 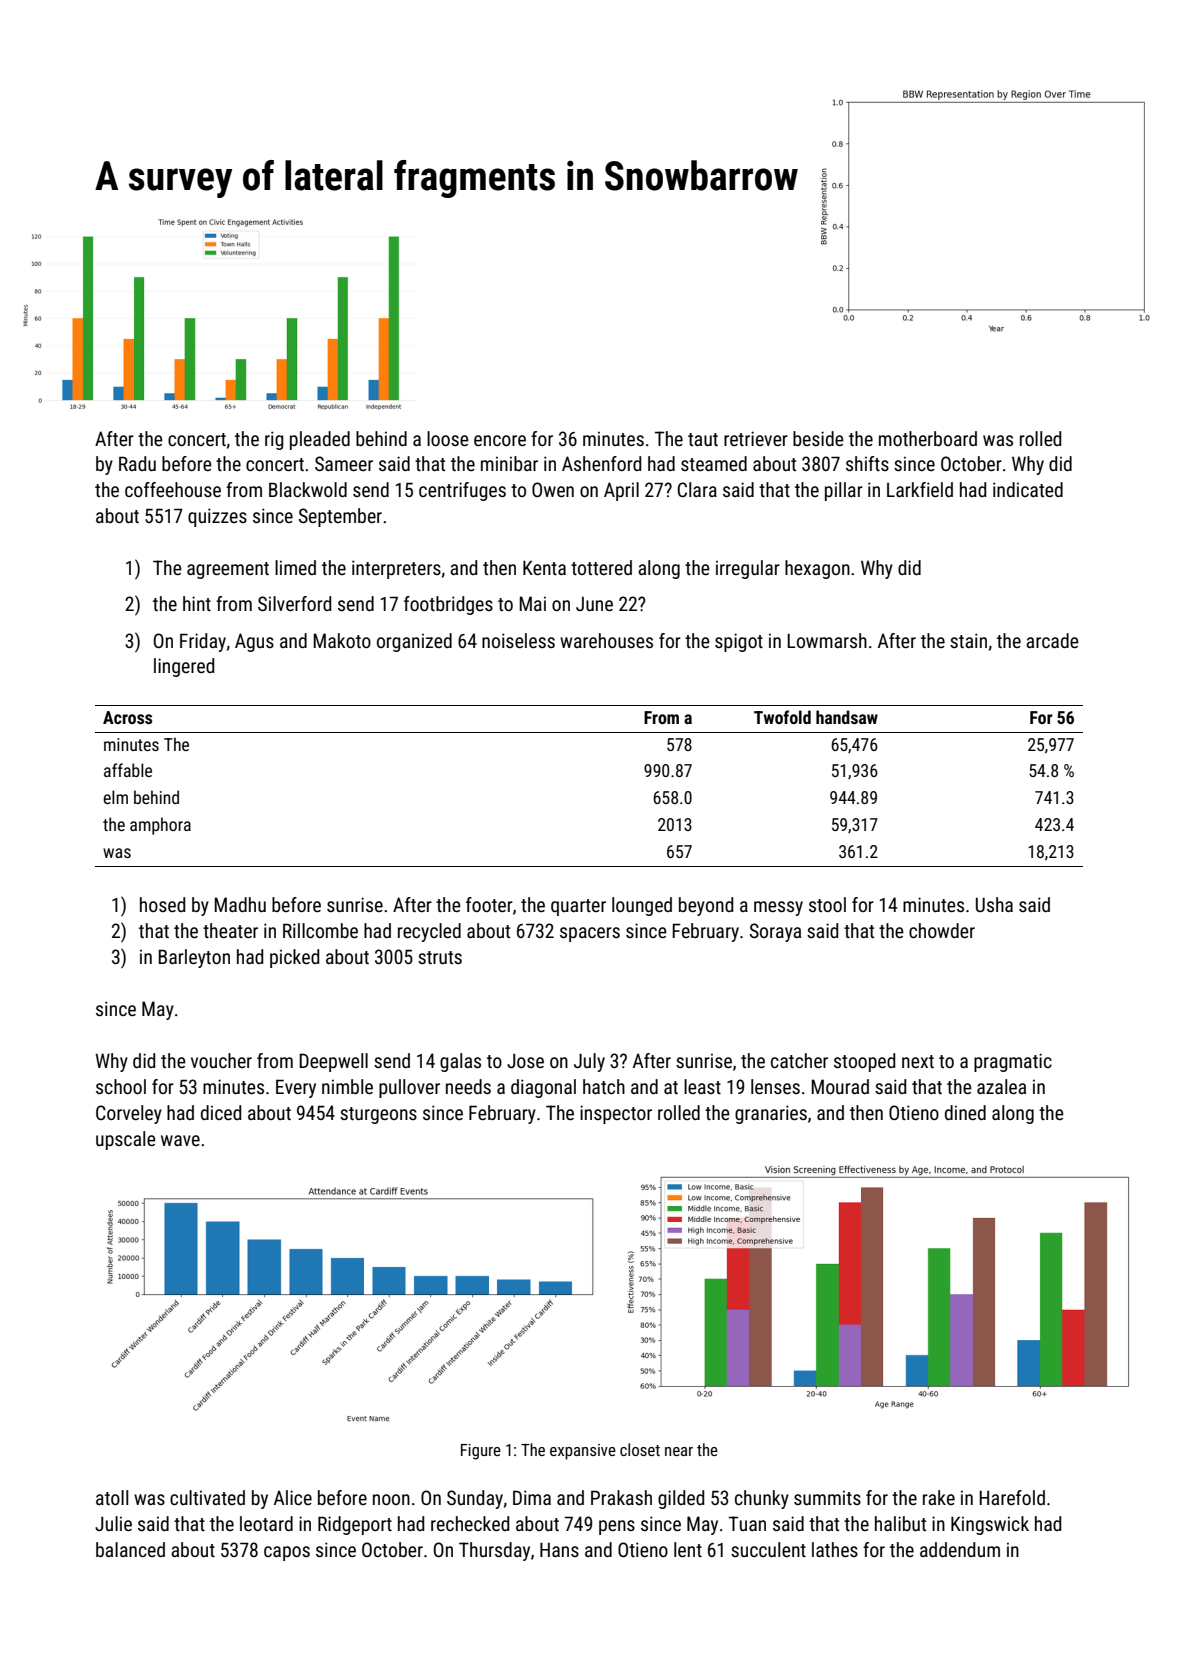 What do you see at coordinates (942, 930) in the document?
I see `chowder` at bounding box center [942, 930].
